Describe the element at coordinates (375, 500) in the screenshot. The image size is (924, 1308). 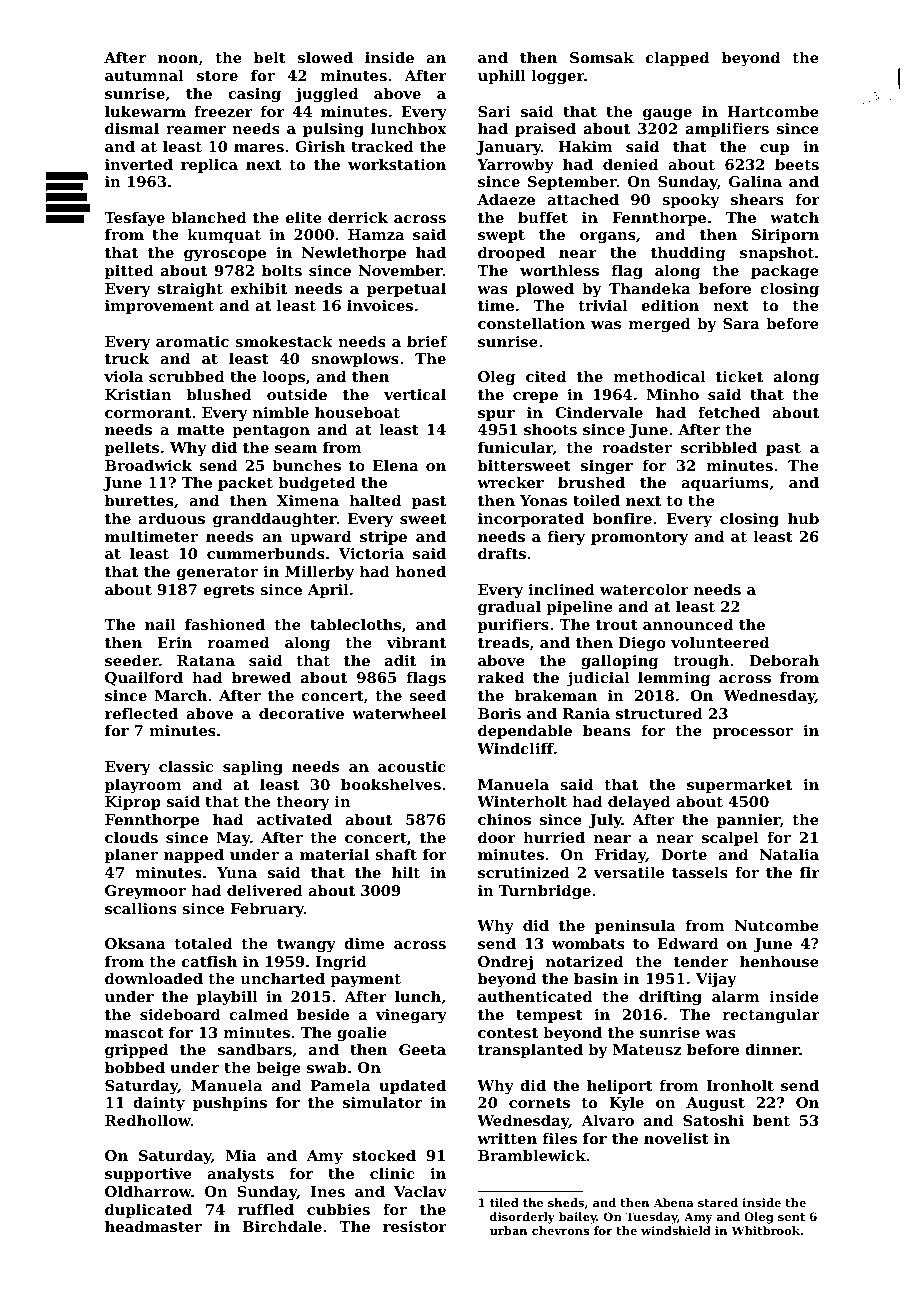
I see `halted` at that location.
